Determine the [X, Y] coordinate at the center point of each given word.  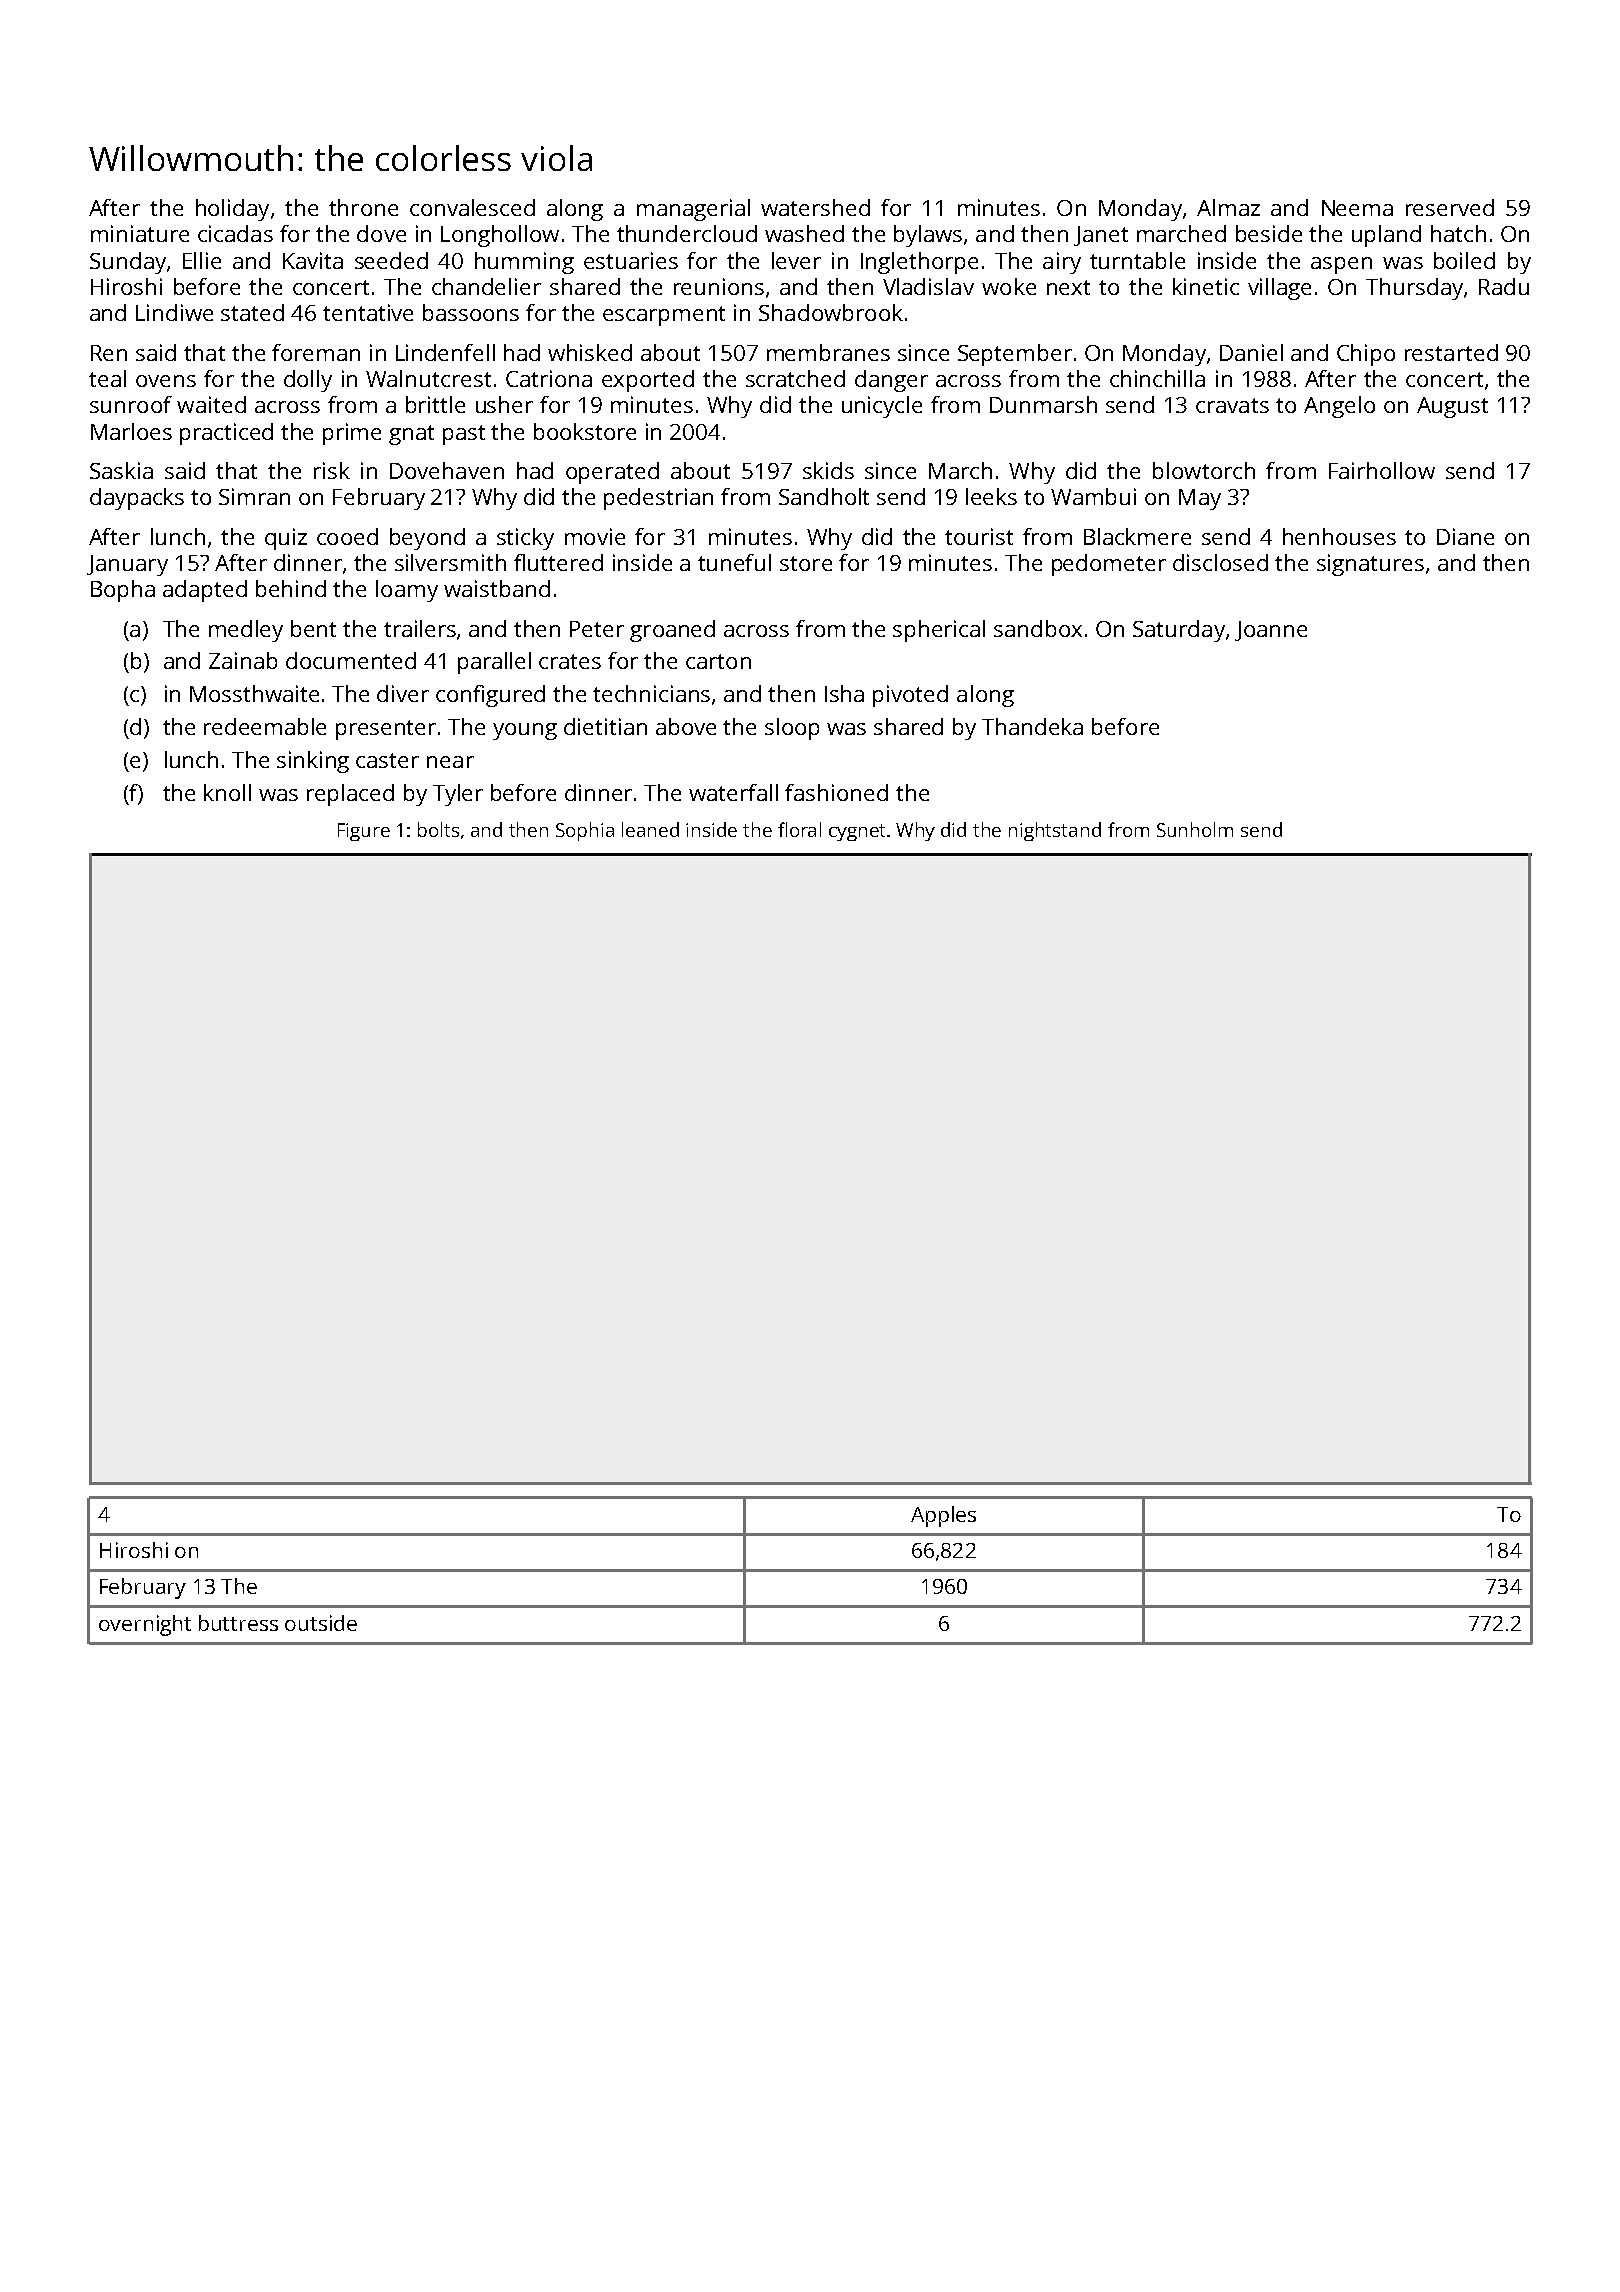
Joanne [1271, 631]
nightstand [1055, 831]
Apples [943, 1516]
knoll [227, 792]
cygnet [858, 832]
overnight [145, 1625]
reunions [719, 286]
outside [321, 1623]
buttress [238, 1623]
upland [1386, 236]
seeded [391, 260]
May [1200, 499]
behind [291, 588]
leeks [991, 496]
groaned [672, 631]
